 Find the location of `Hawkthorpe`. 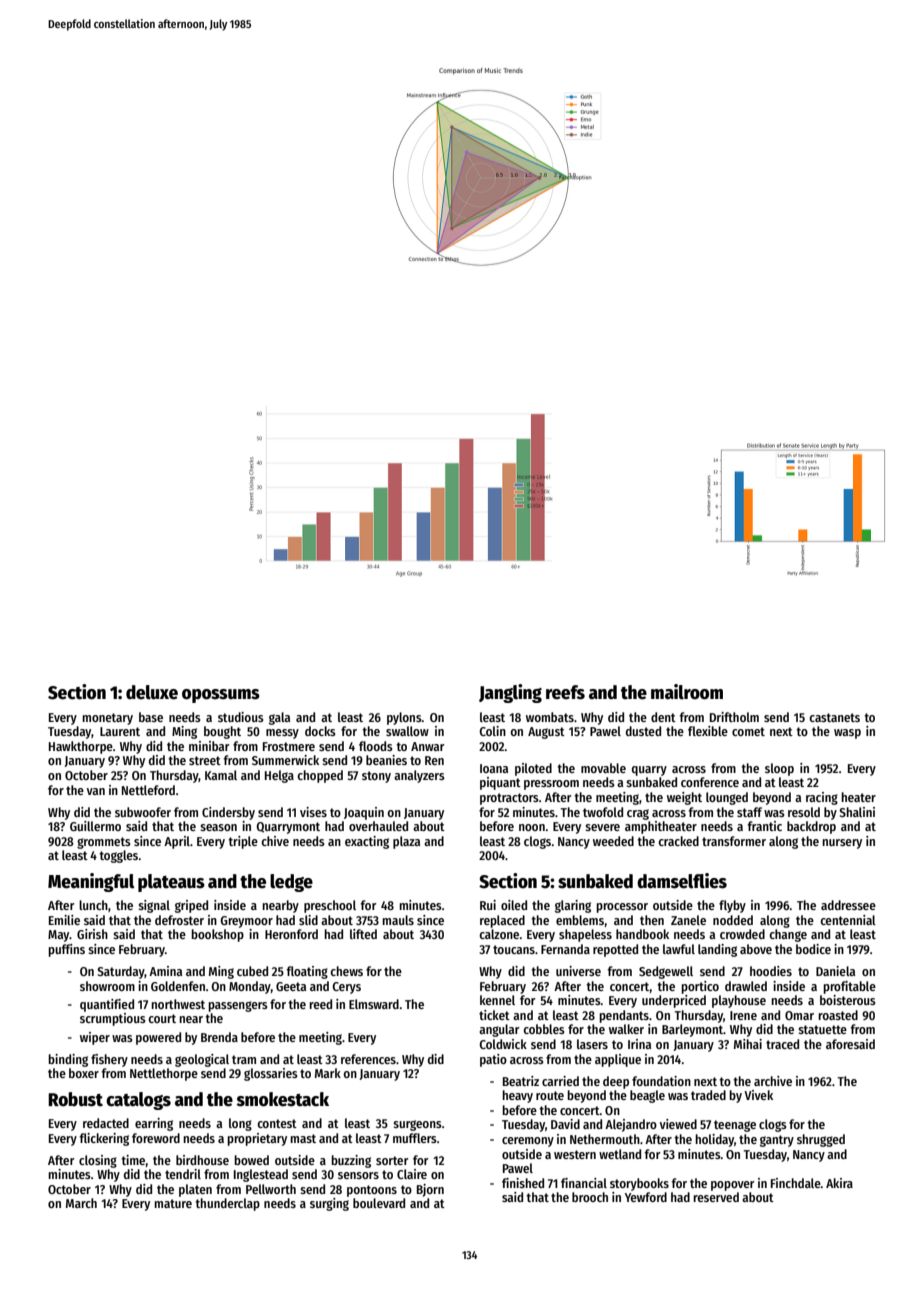

Hawkthorpe is located at coordinates (81, 747).
